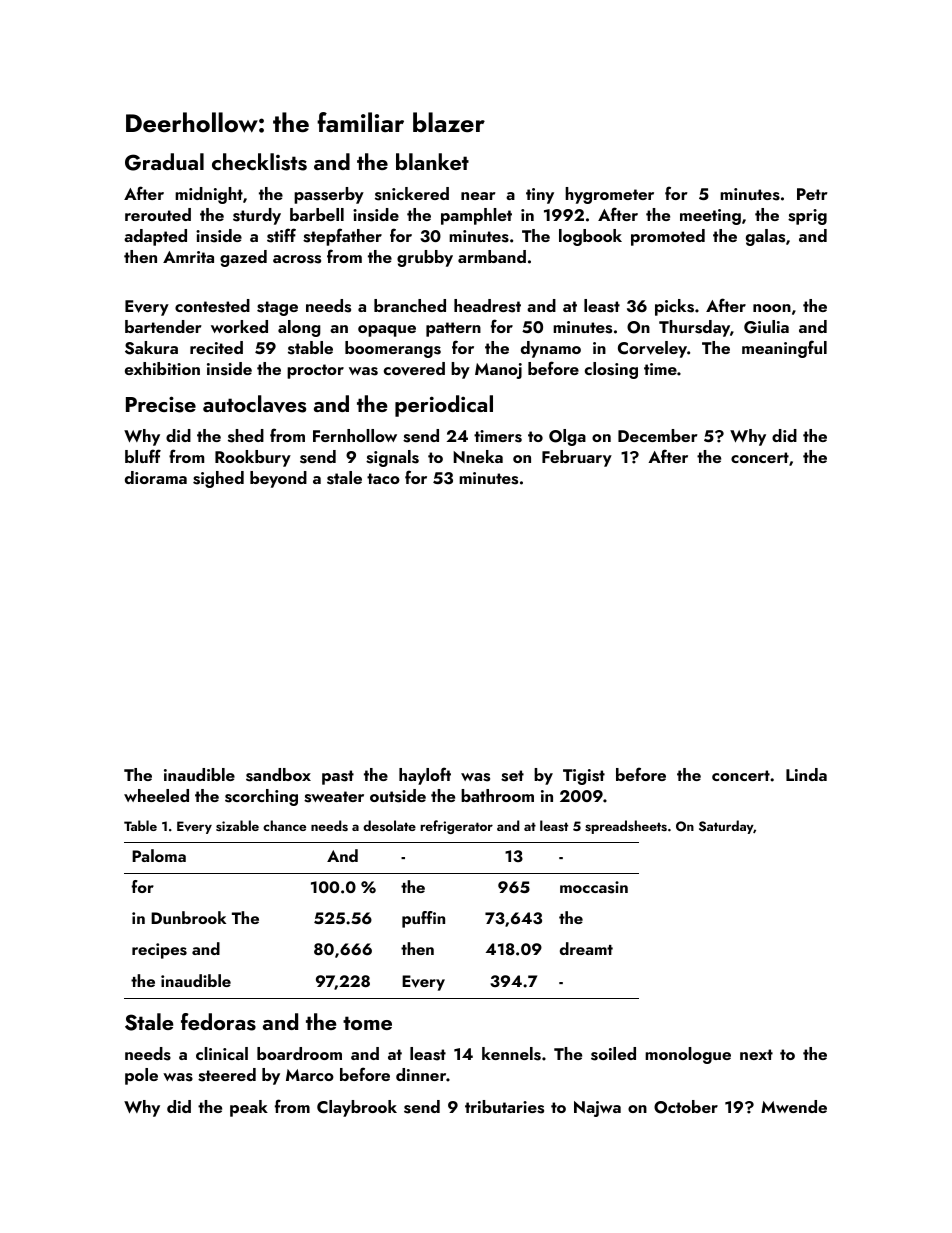 This document has height=1233, width=952. I want to click on recipes, so click(159, 951).
